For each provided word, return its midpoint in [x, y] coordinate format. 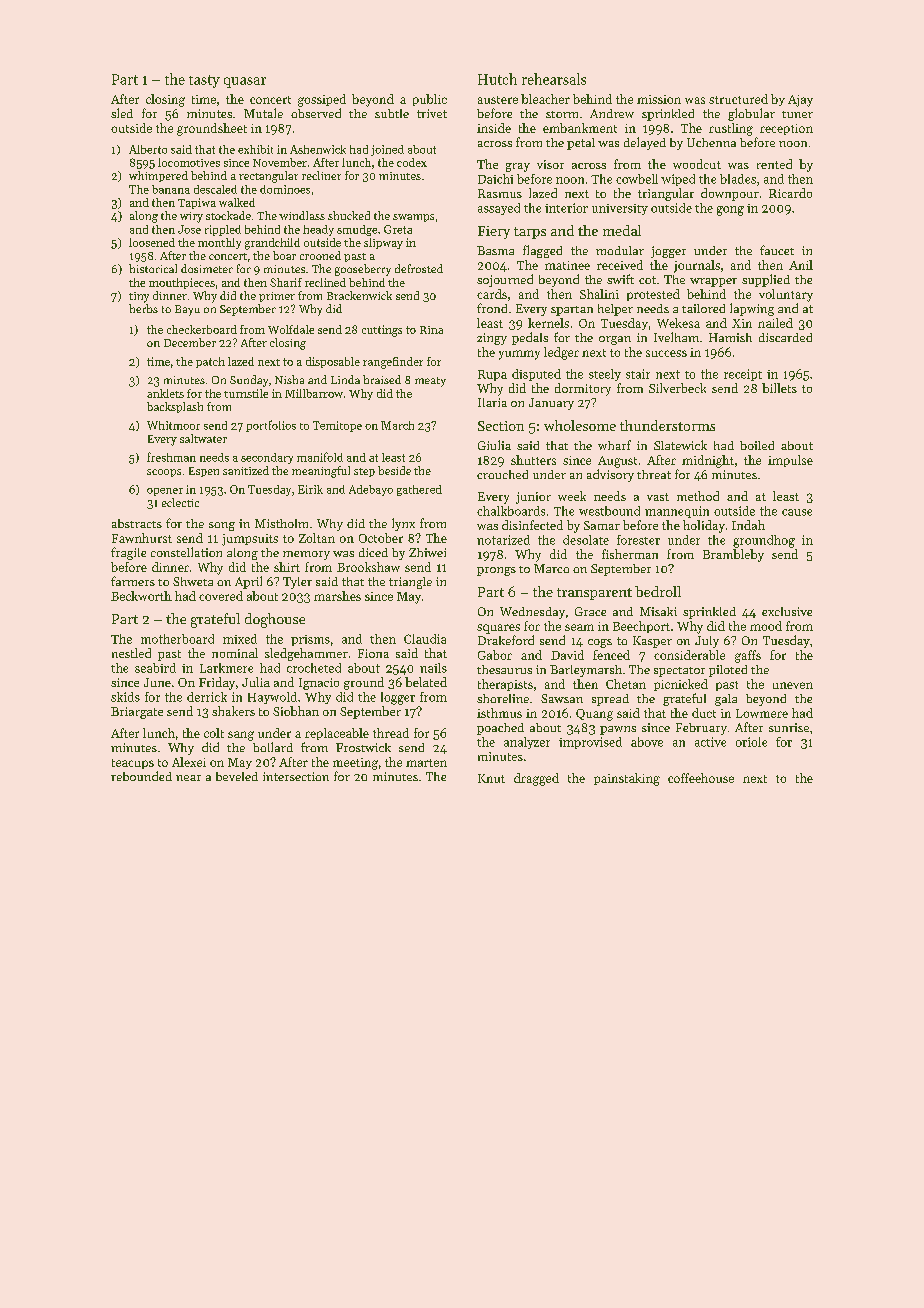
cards [492, 294]
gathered [419, 490]
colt [214, 733]
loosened [152, 242]
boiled [757, 445]
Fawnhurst [142, 538]
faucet [777, 250]
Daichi [495, 179]
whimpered [158, 176]
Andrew [612, 113]
